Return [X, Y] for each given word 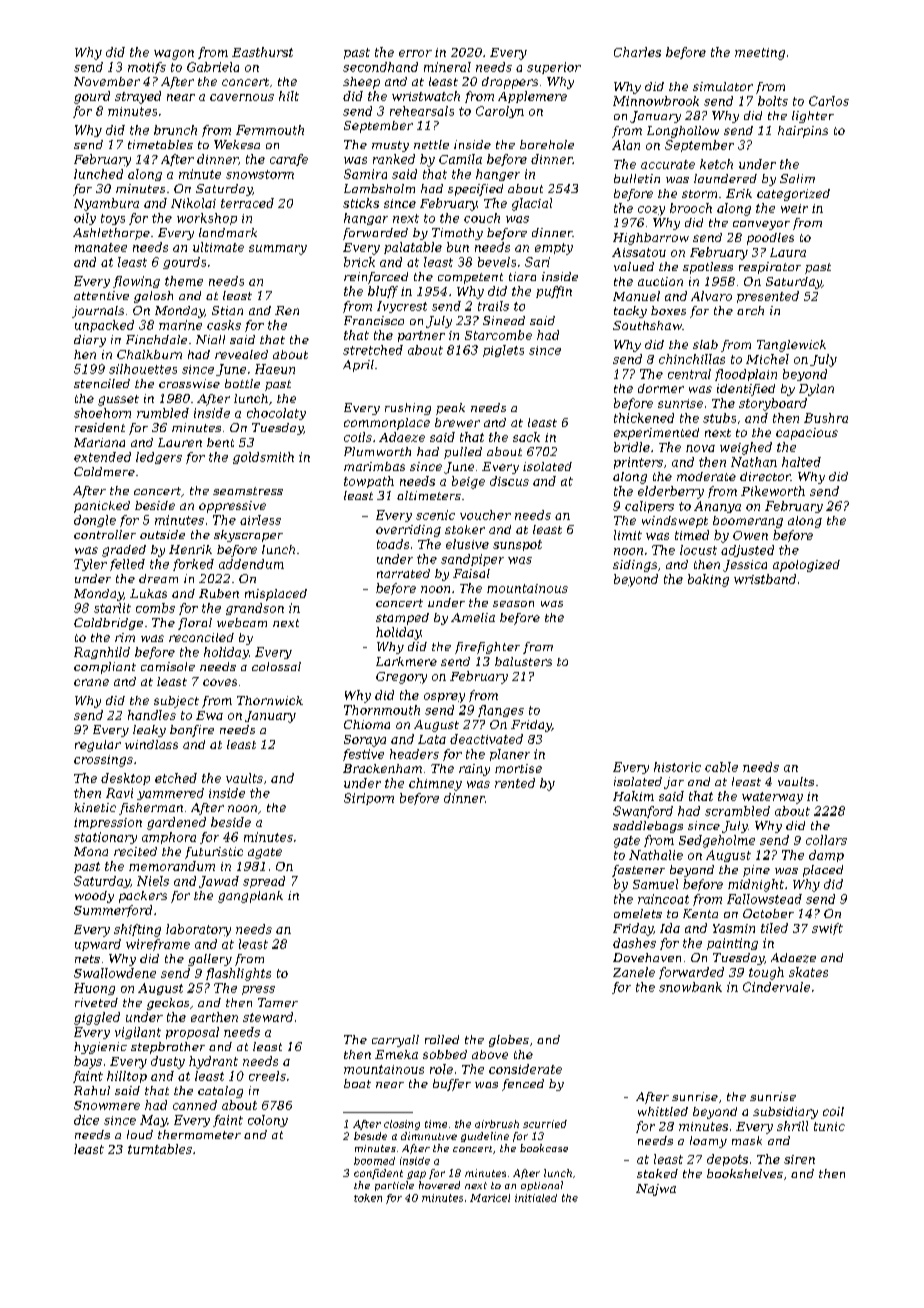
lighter [813, 117]
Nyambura [106, 204]
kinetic [95, 807]
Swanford [643, 812]
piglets [503, 351]
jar [674, 783]
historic [677, 767]
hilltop [127, 1077]
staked [657, 1173]
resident [100, 427]
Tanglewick [791, 346]
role [441, 1069]
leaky [149, 731]
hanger [498, 175]
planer [510, 755]
